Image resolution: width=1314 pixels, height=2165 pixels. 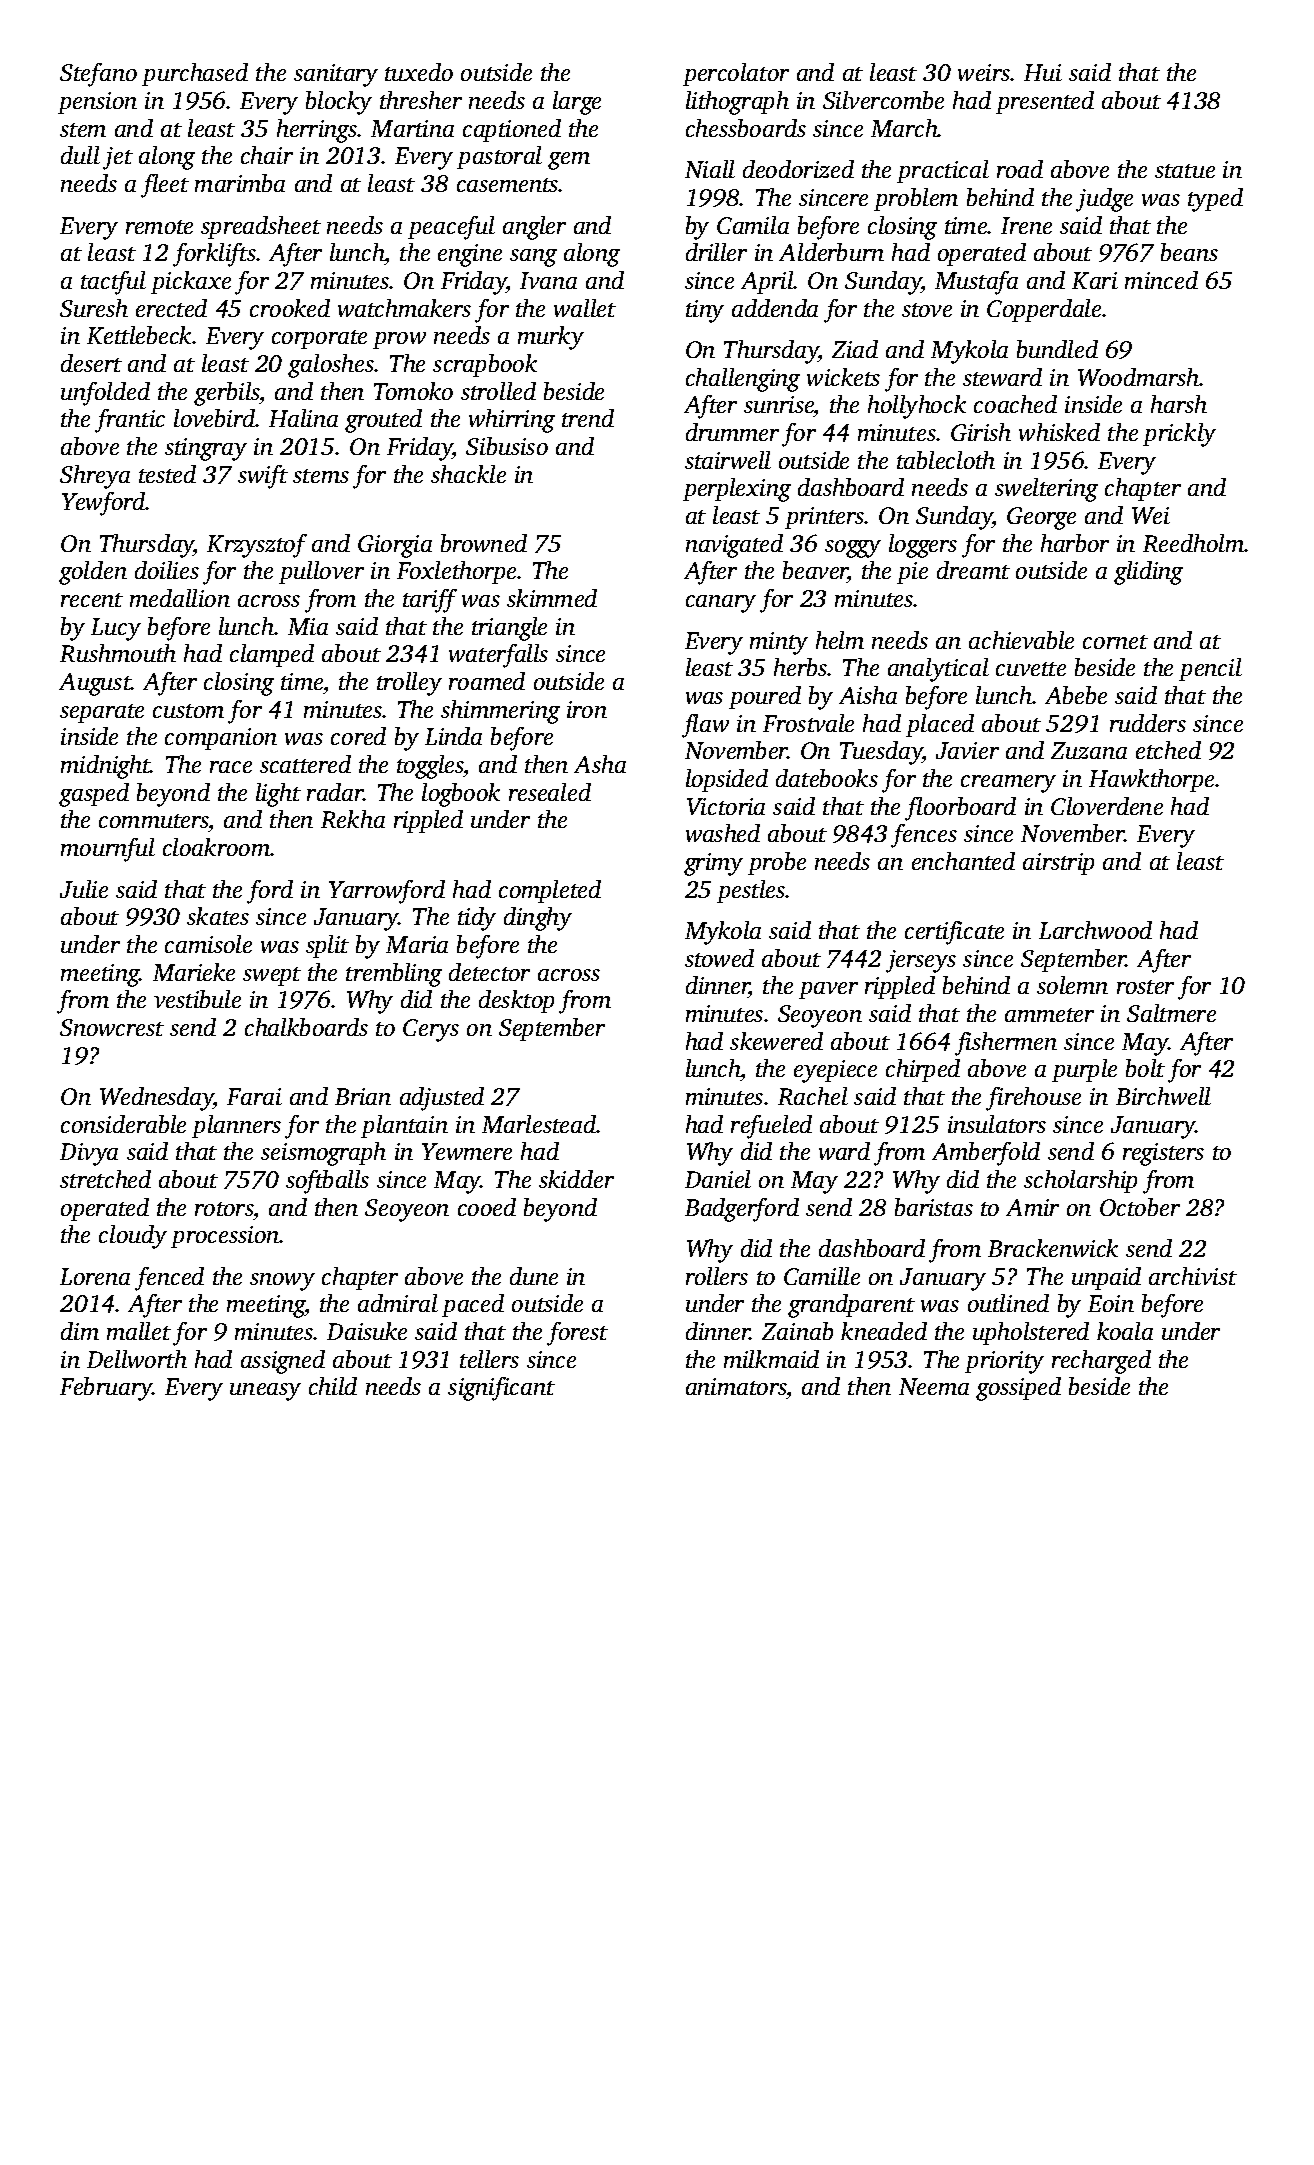 What do you see at coordinates (776, 1041) in the screenshot?
I see `skewered` at bounding box center [776, 1041].
